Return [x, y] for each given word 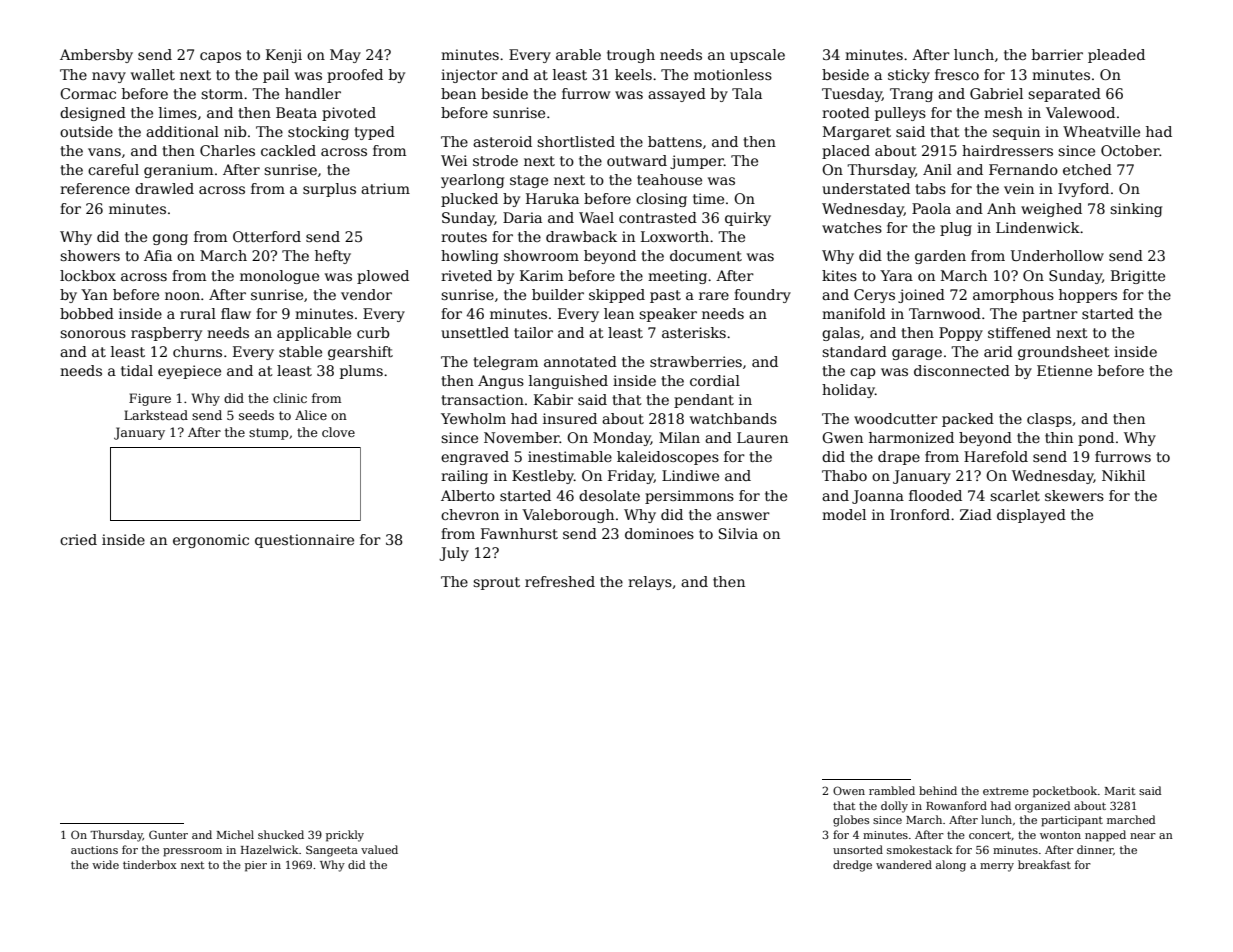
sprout [496, 583]
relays [650, 583]
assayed [677, 95]
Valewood [1080, 112]
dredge [852, 866]
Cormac [88, 93]
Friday [631, 477]
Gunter [168, 834]
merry [997, 867]
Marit [1120, 791]
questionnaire [304, 541]
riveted [466, 275]
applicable [314, 334]
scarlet [1015, 495]
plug [956, 229]
